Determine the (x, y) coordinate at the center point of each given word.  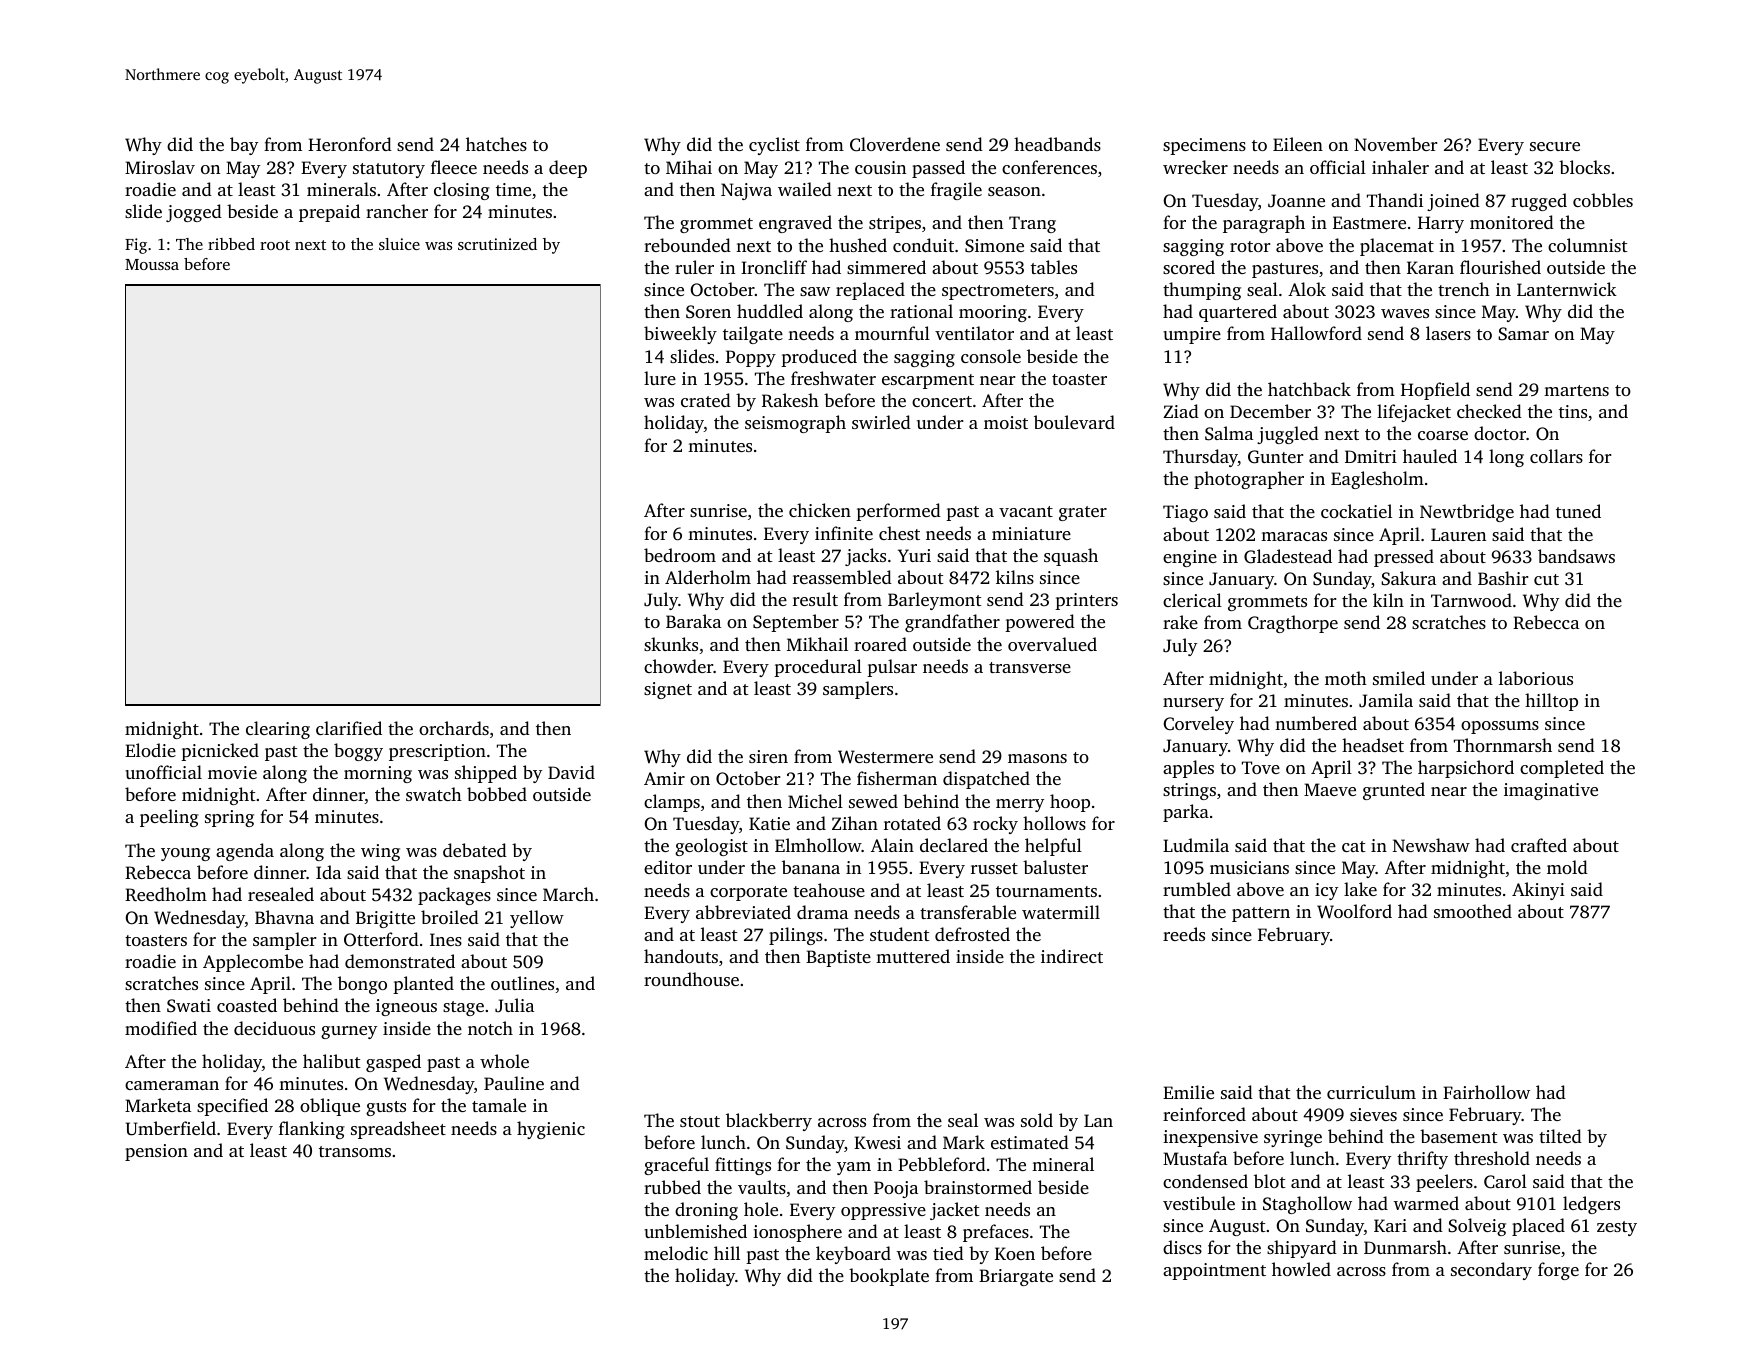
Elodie (150, 750)
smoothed (1473, 911)
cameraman (172, 1085)
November (1396, 144)
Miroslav (160, 167)
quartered (1238, 313)
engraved (795, 224)
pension (156, 1152)
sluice (399, 244)
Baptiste (838, 958)
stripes (895, 224)
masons (1037, 758)
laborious (1536, 678)
